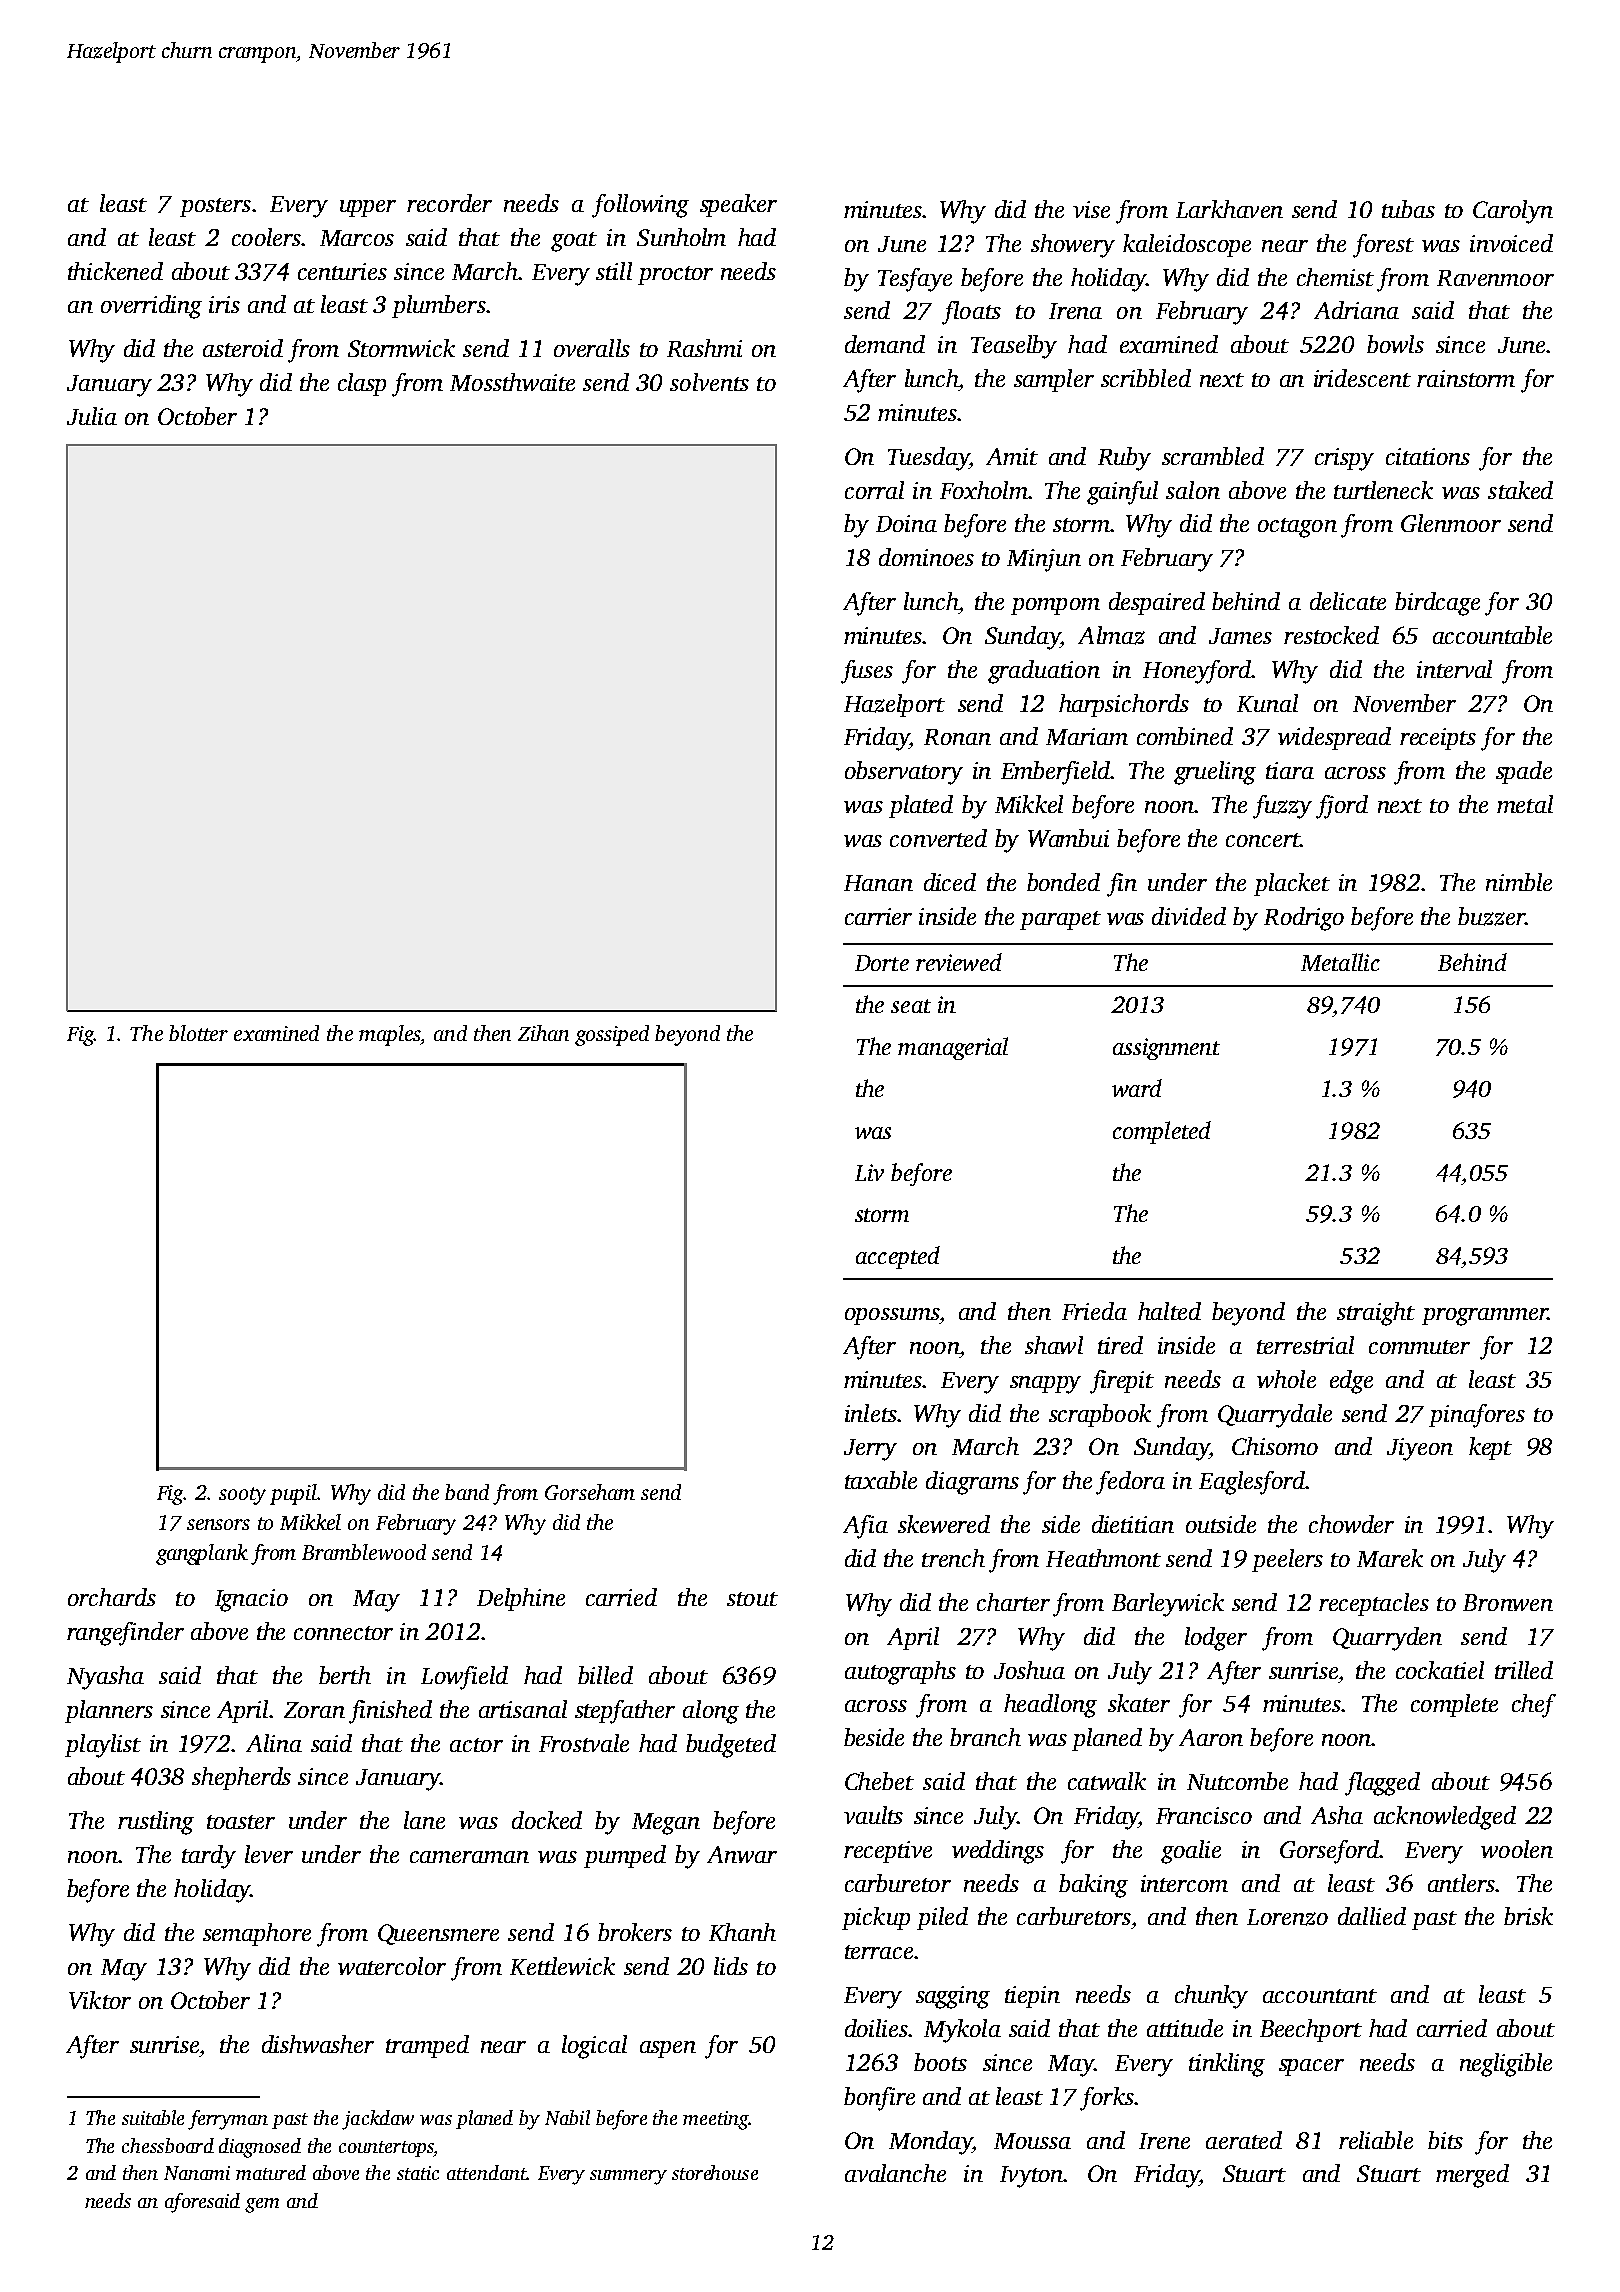 This screenshot has width=1620, height=2292. What do you see at coordinates (1166, 1049) in the screenshot?
I see `assignment` at bounding box center [1166, 1049].
